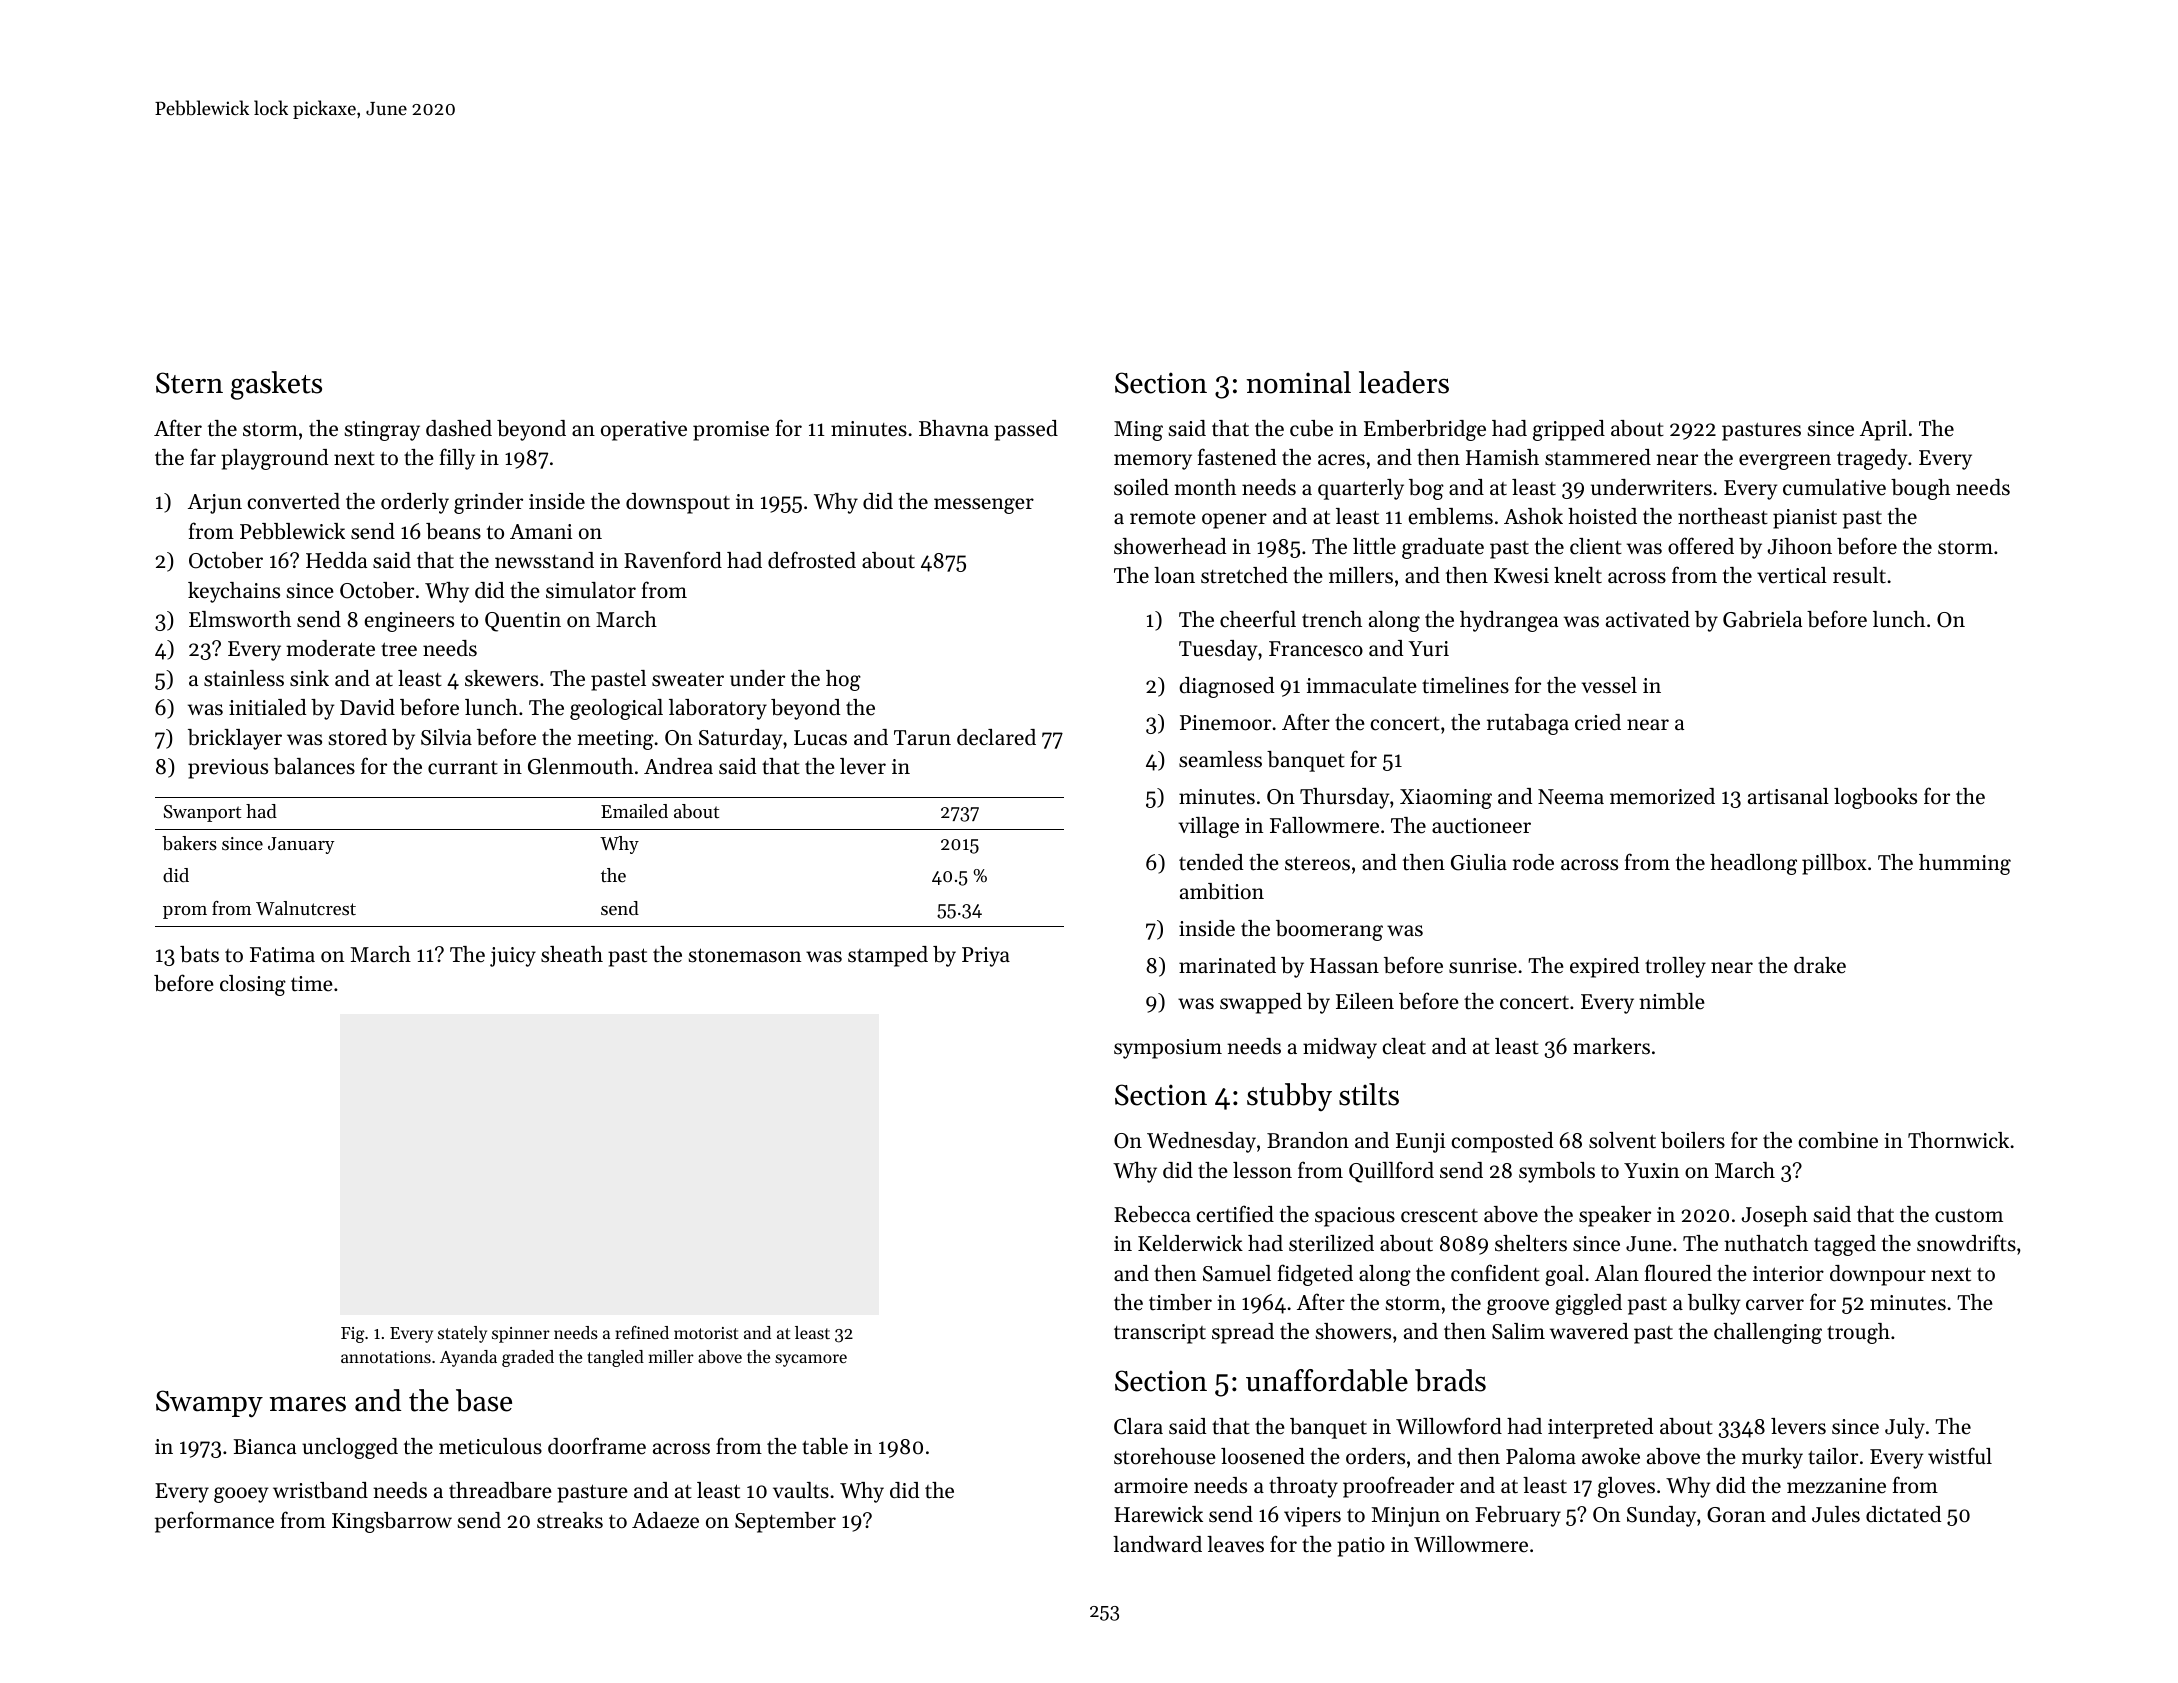 This page has height=1683, width=2178. I want to click on Fatima, so click(282, 955).
